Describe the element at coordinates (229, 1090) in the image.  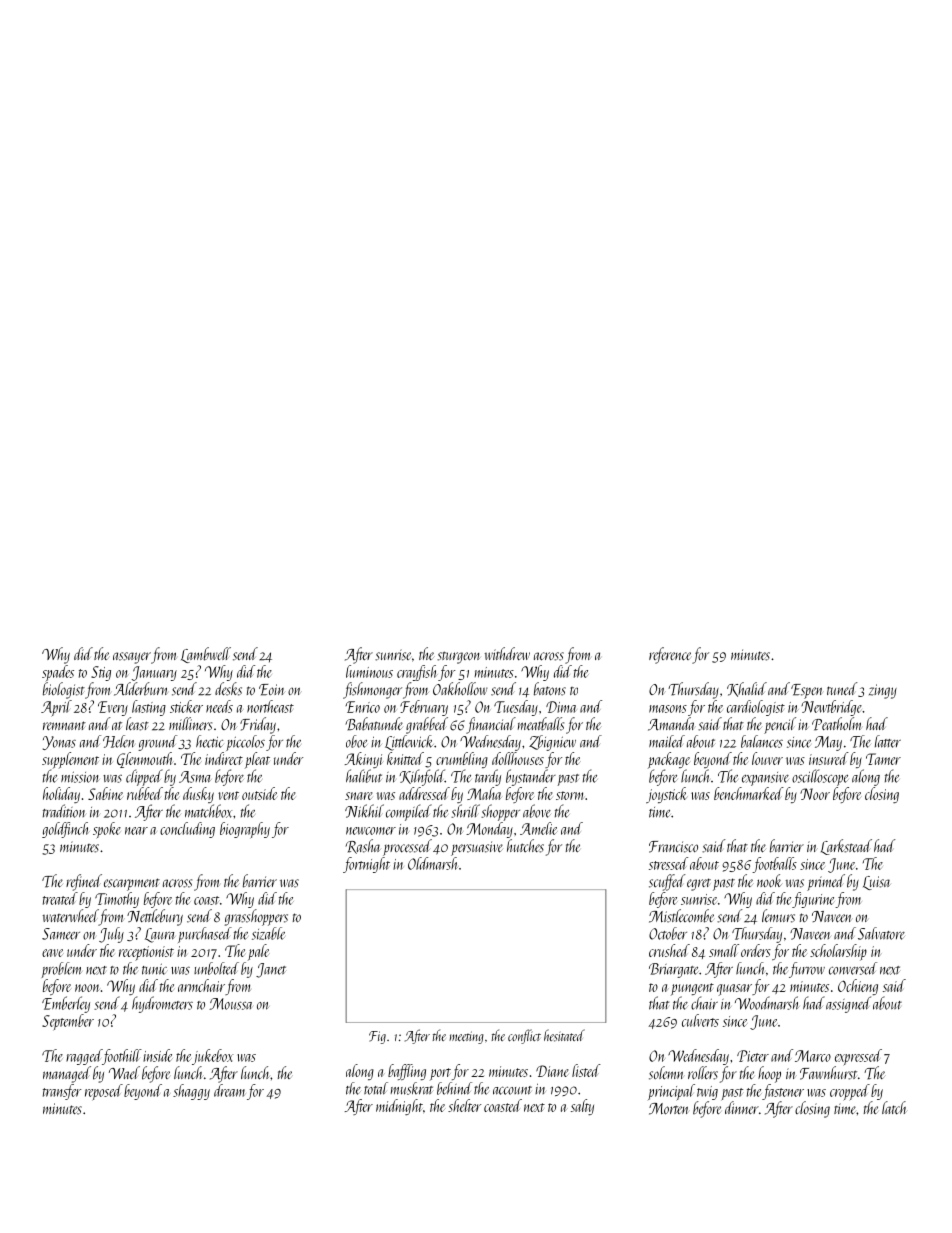
I see `dream` at that location.
